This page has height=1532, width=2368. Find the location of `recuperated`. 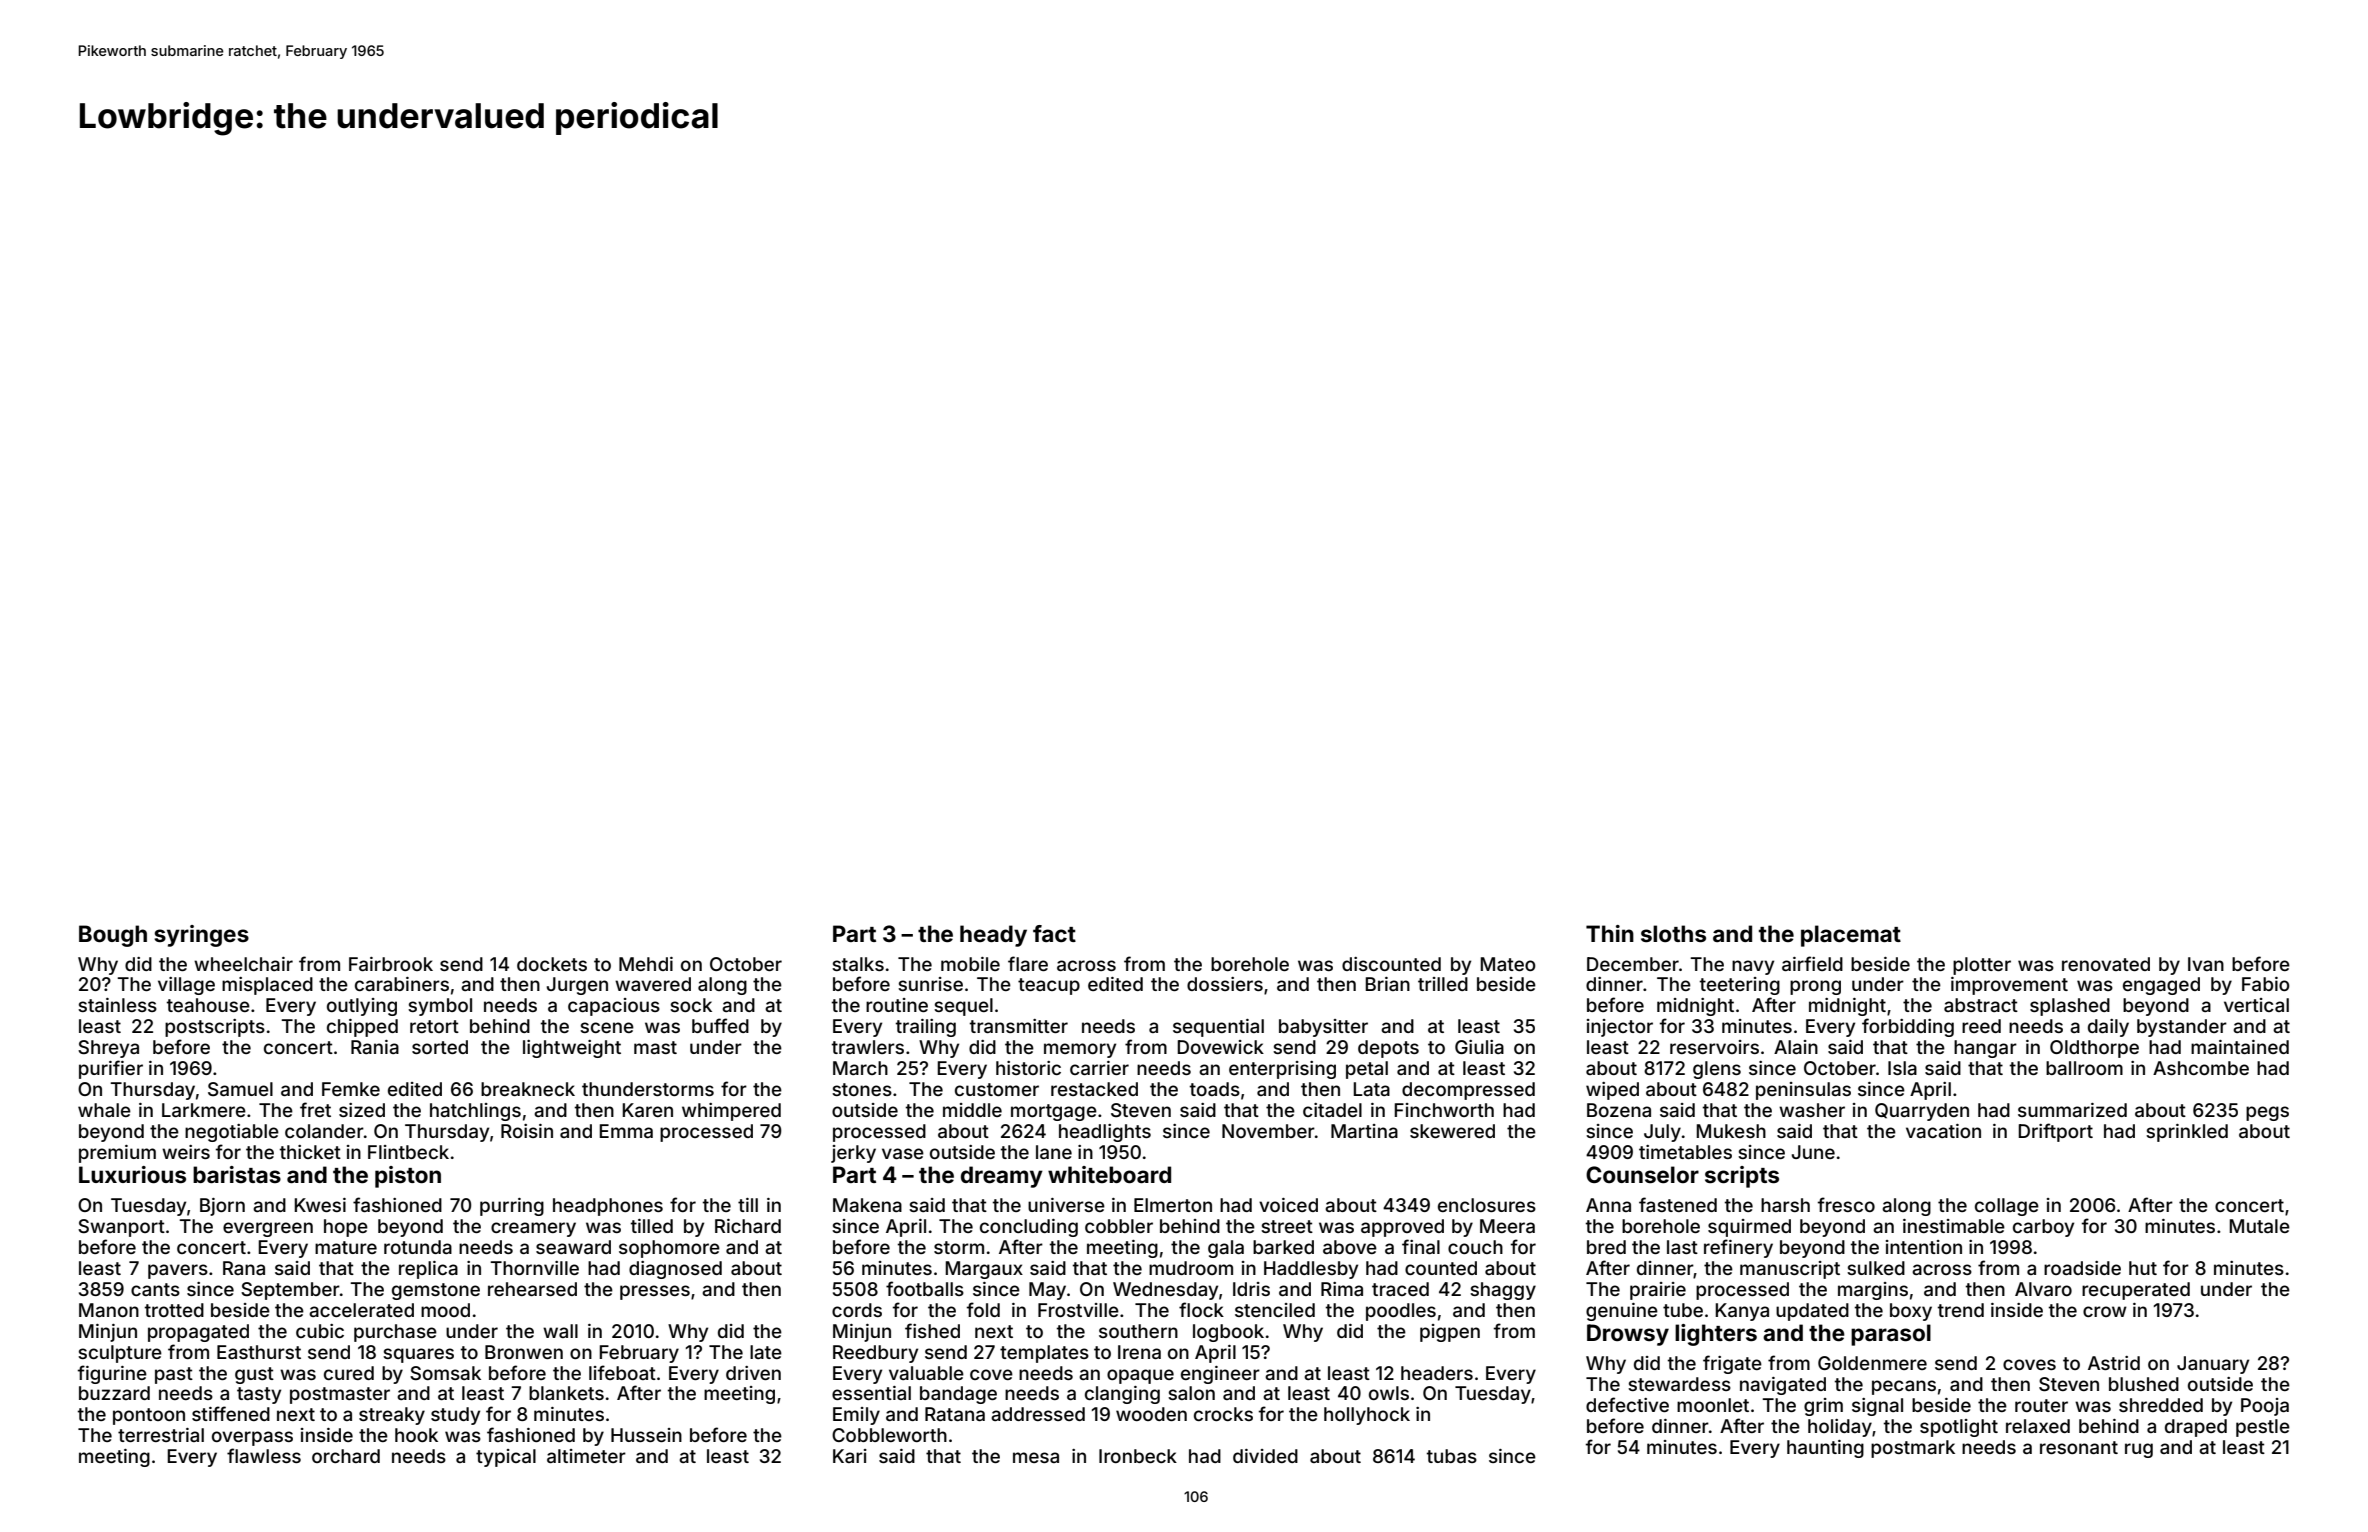

recuperated is located at coordinates (2136, 1291).
